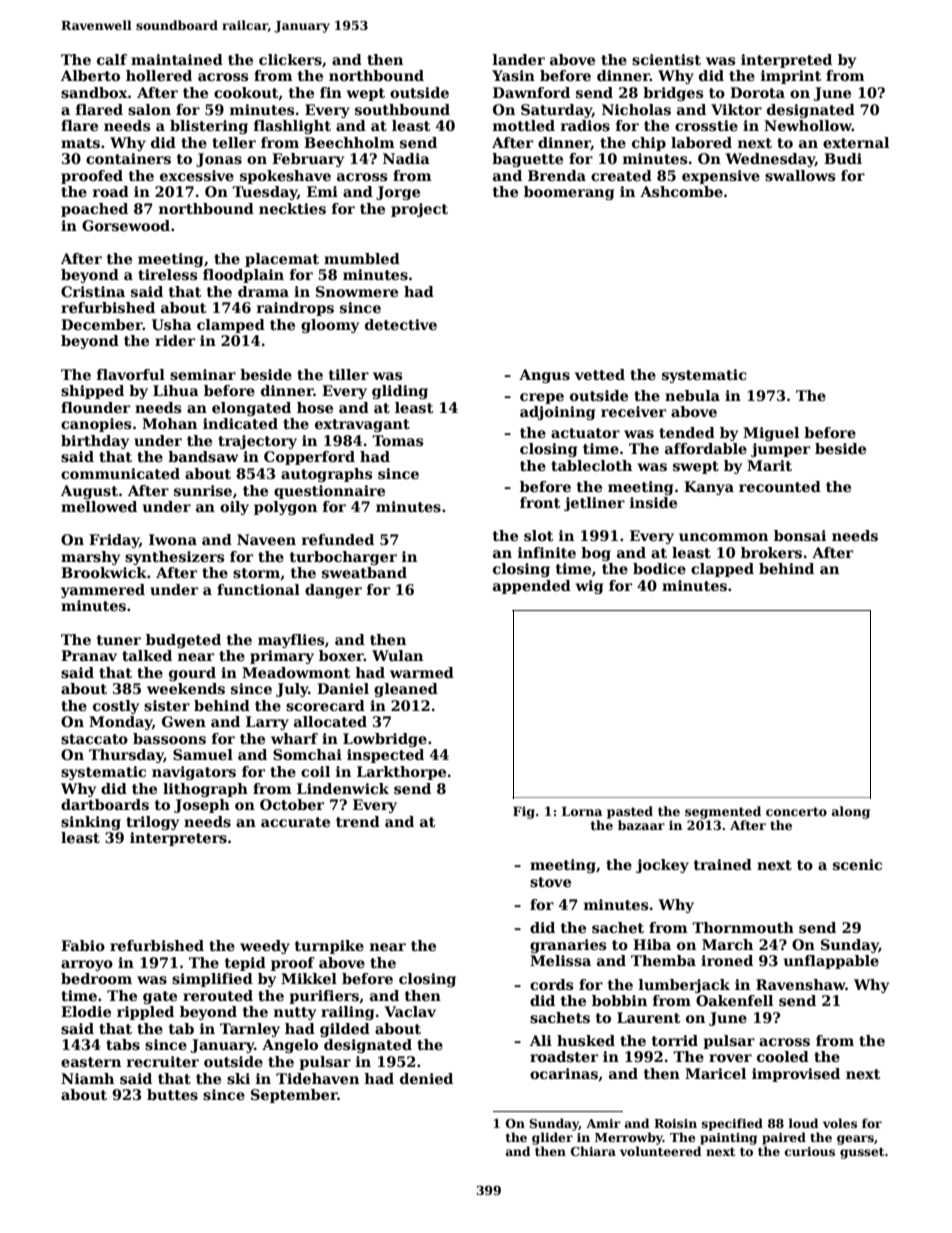 Image resolution: width=952 pixels, height=1233 pixels. What do you see at coordinates (245, 964) in the image?
I see `tepid` at bounding box center [245, 964].
